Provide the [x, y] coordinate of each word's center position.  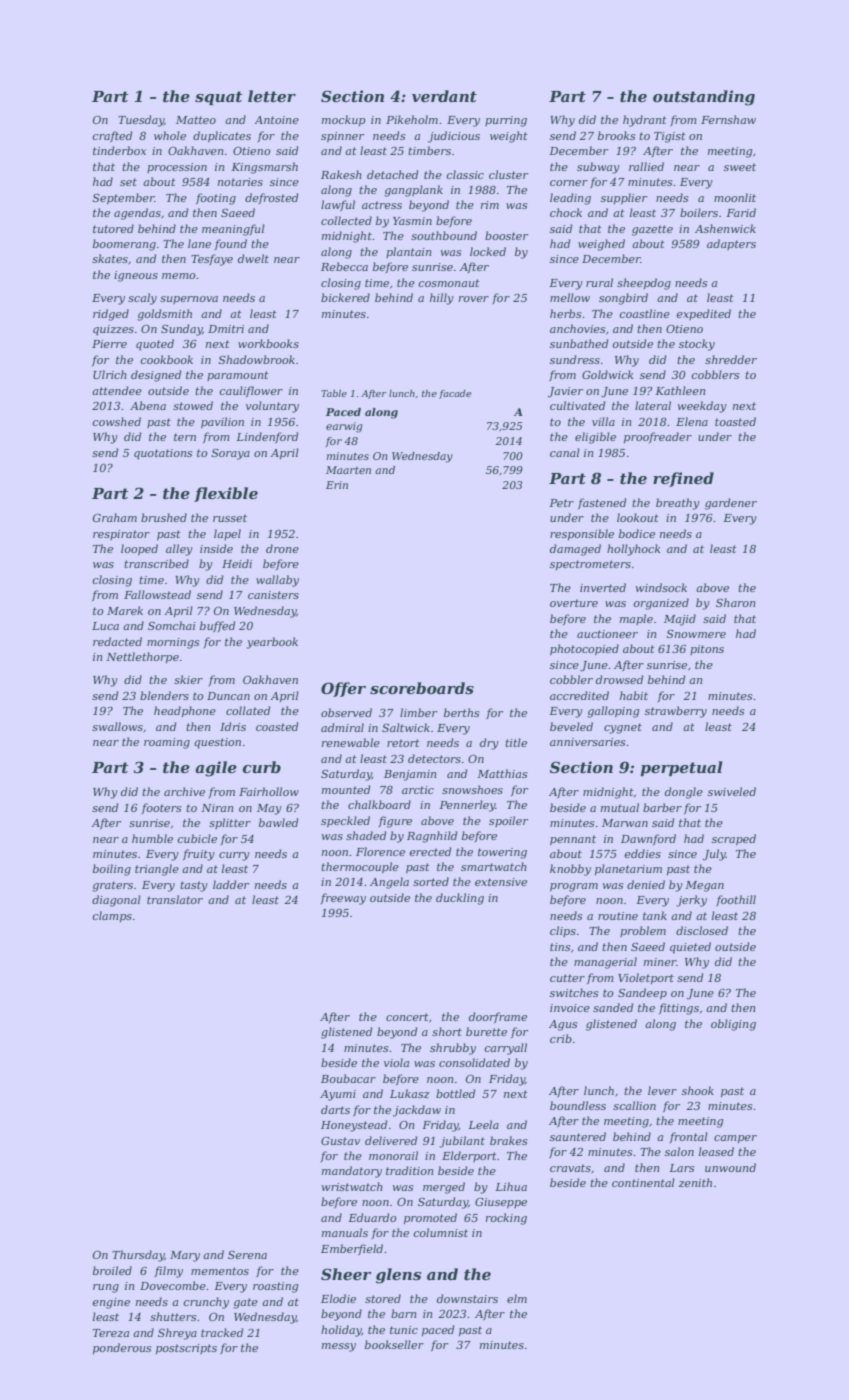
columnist [440, 1232]
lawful [338, 205]
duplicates [222, 136]
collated [248, 710]
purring [506, 121]
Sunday [181, 330]
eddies [642, 853]
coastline [644, 313]
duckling [460, 899]
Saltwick [406, 727]
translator [175, 899]
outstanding [704, 98]
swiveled [732, 791]
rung [106, 1288]
